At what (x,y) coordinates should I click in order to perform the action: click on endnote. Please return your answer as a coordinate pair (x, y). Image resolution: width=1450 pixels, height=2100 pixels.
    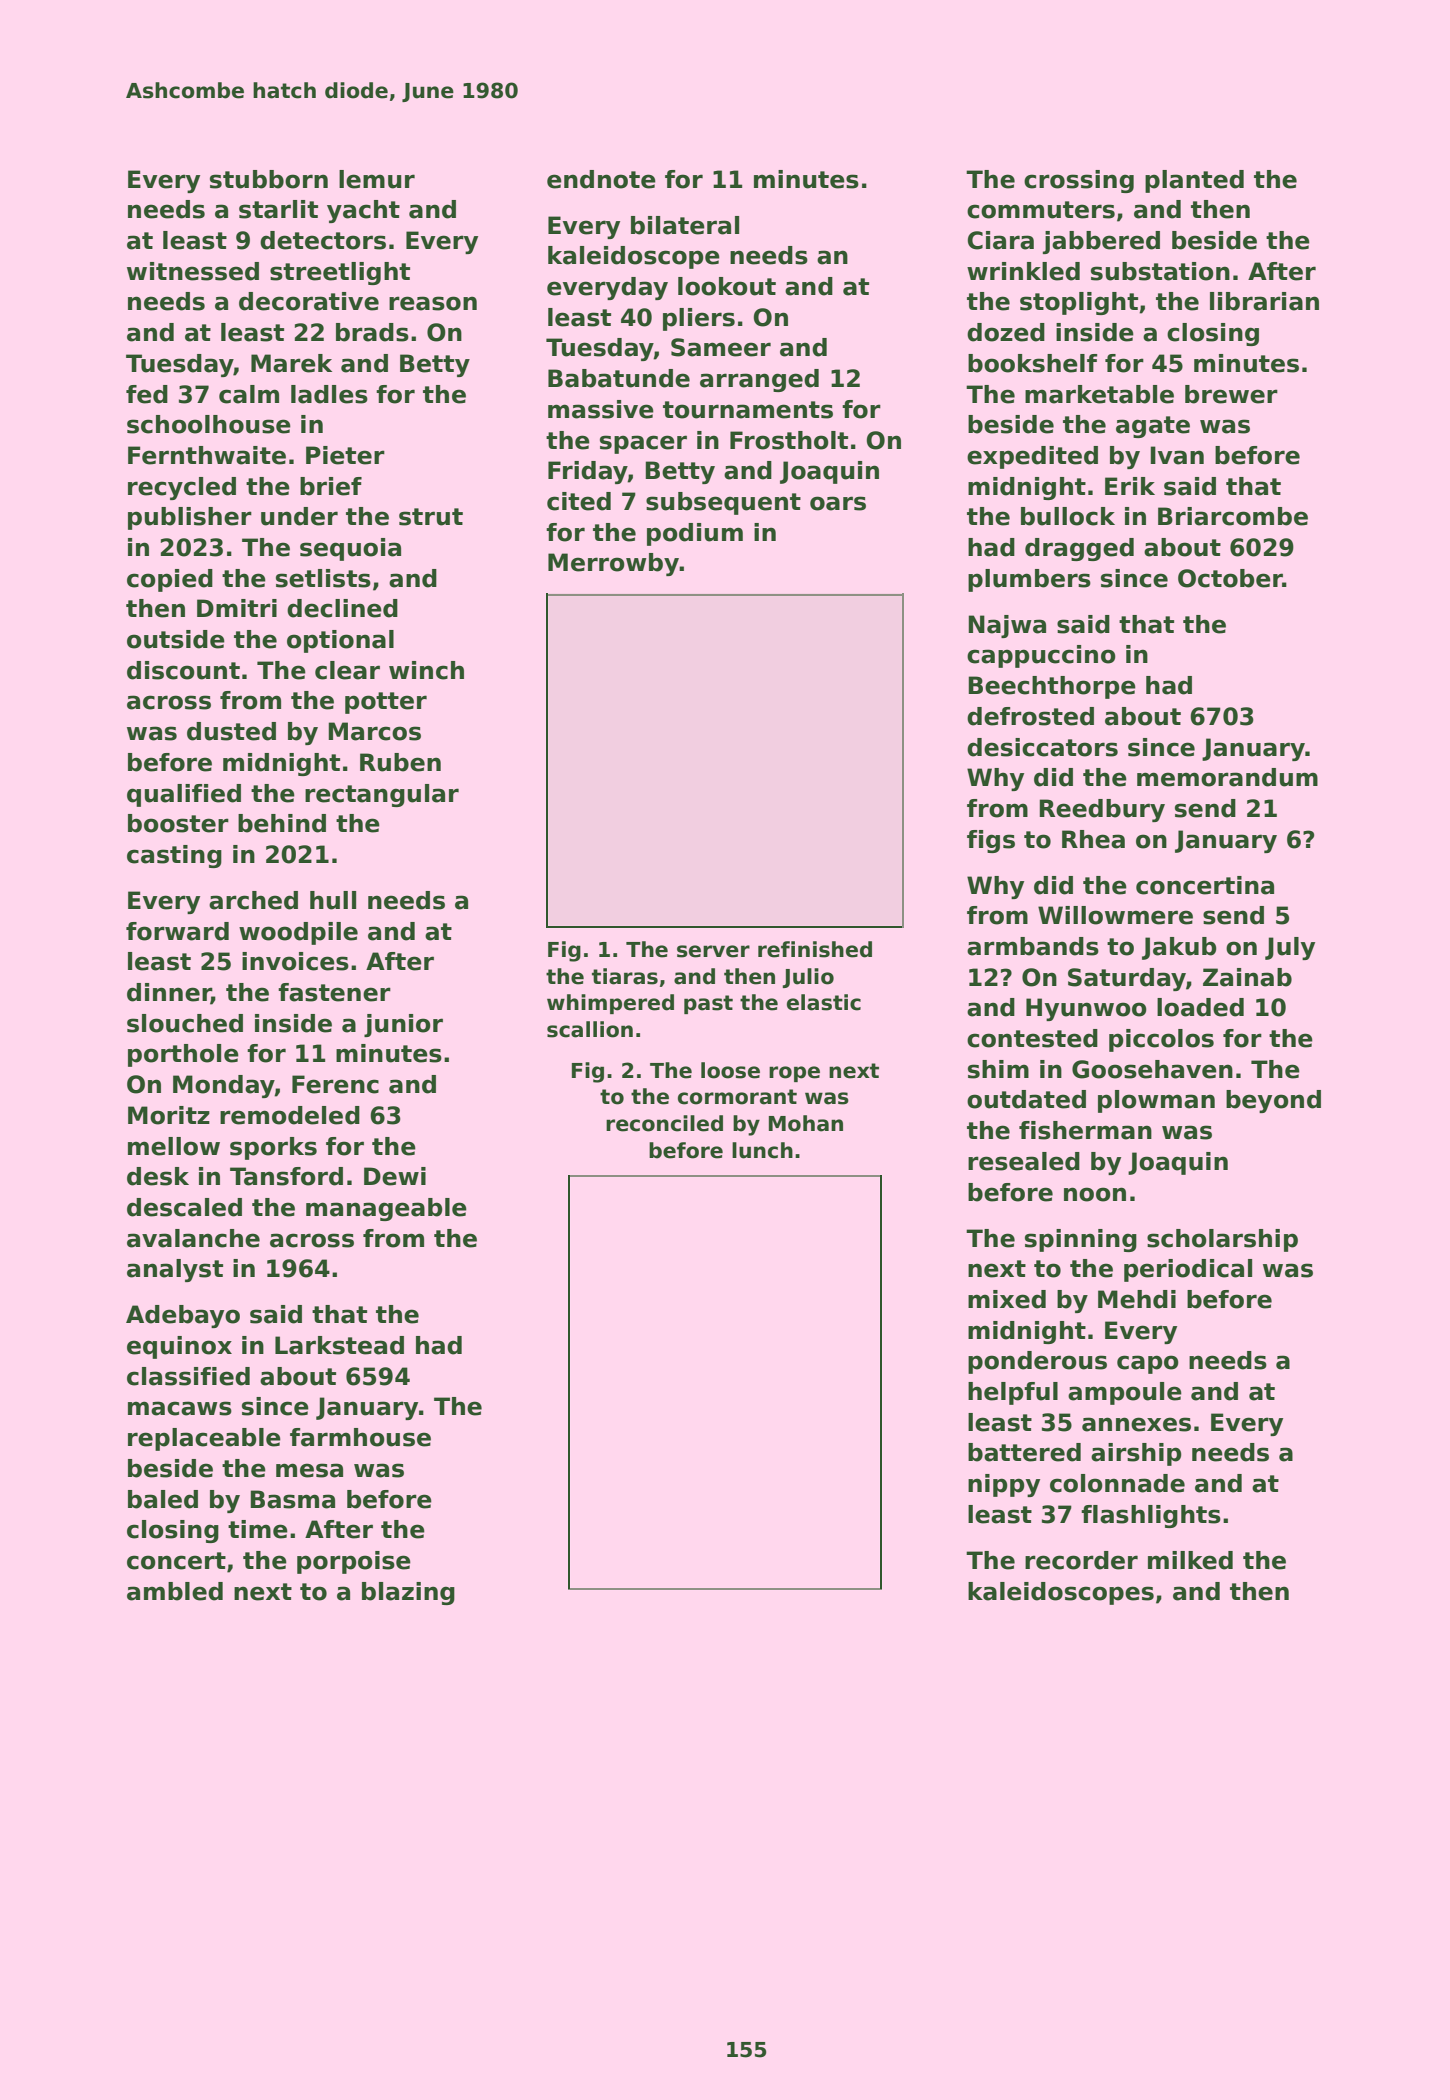
    Looking at the image, I should click on (601, 179).
